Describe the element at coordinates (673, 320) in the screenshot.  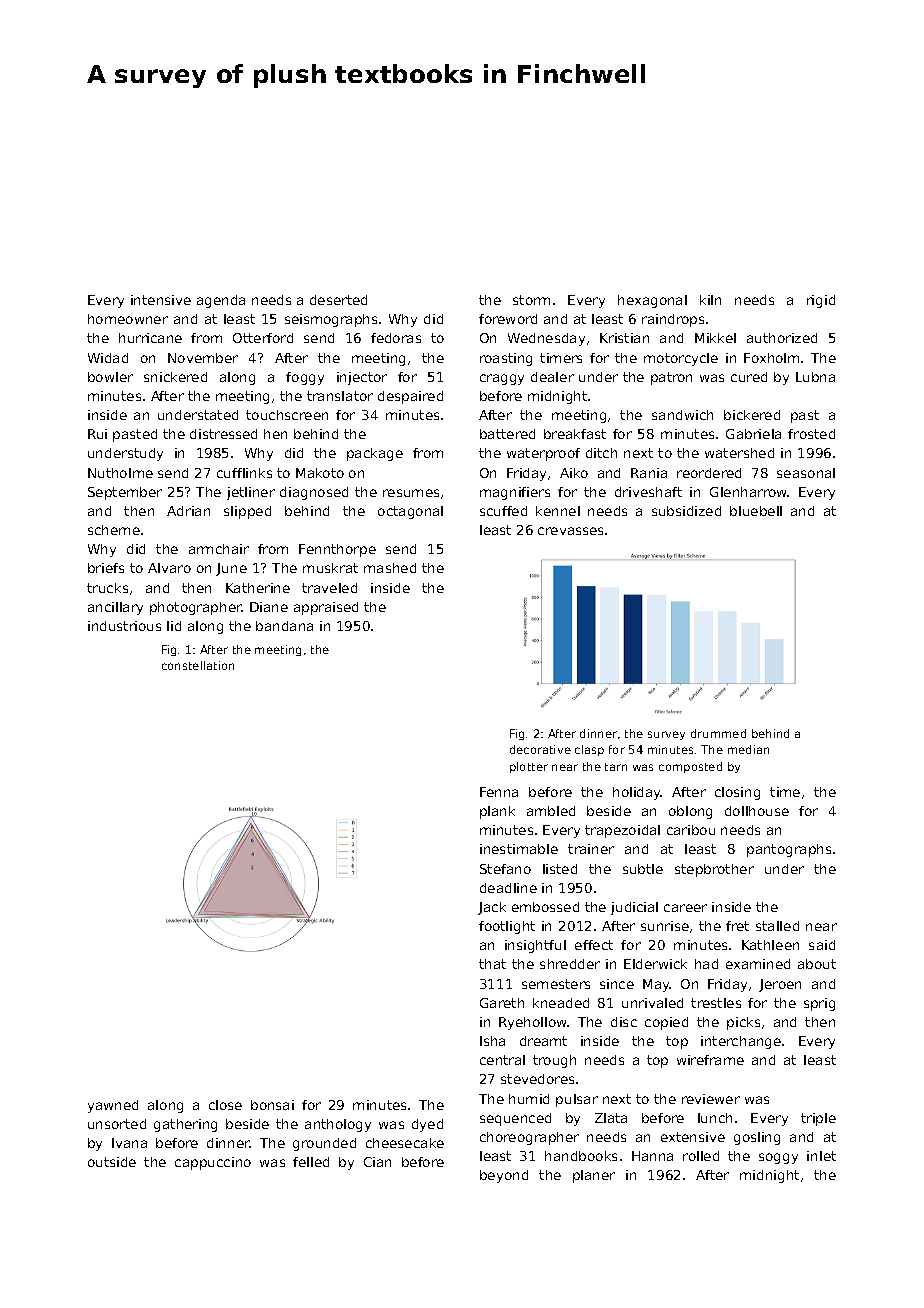
I see `raindrops` at that location.
